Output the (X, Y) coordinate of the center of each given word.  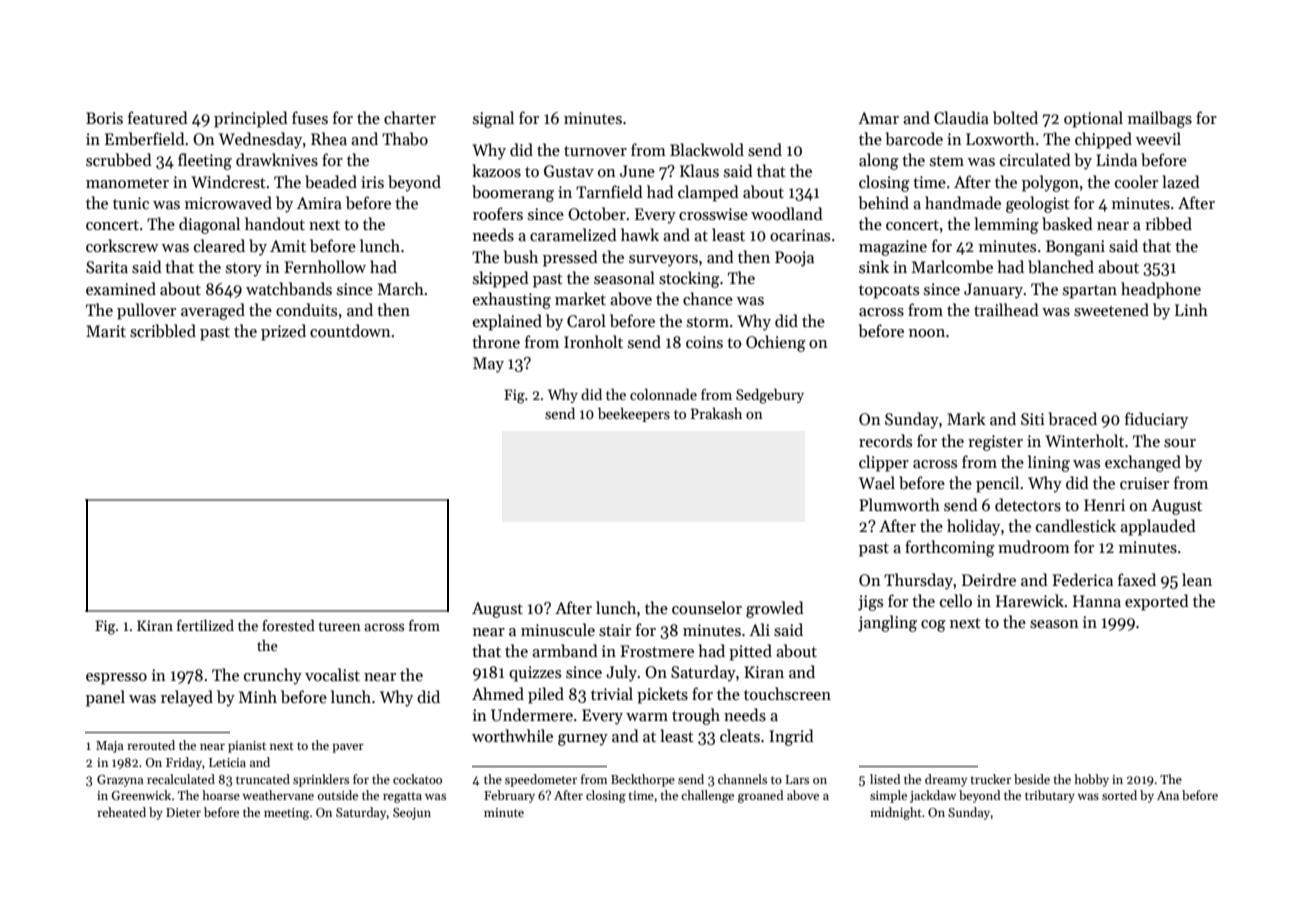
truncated (263, 779)
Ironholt (593, 341)
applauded (1158, 527)
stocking (689, 279)
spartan (1090, 292)
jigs (870, 603)
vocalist (332, 674)
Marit (106, 331)
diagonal (209, 225)
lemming (1006, 225)
